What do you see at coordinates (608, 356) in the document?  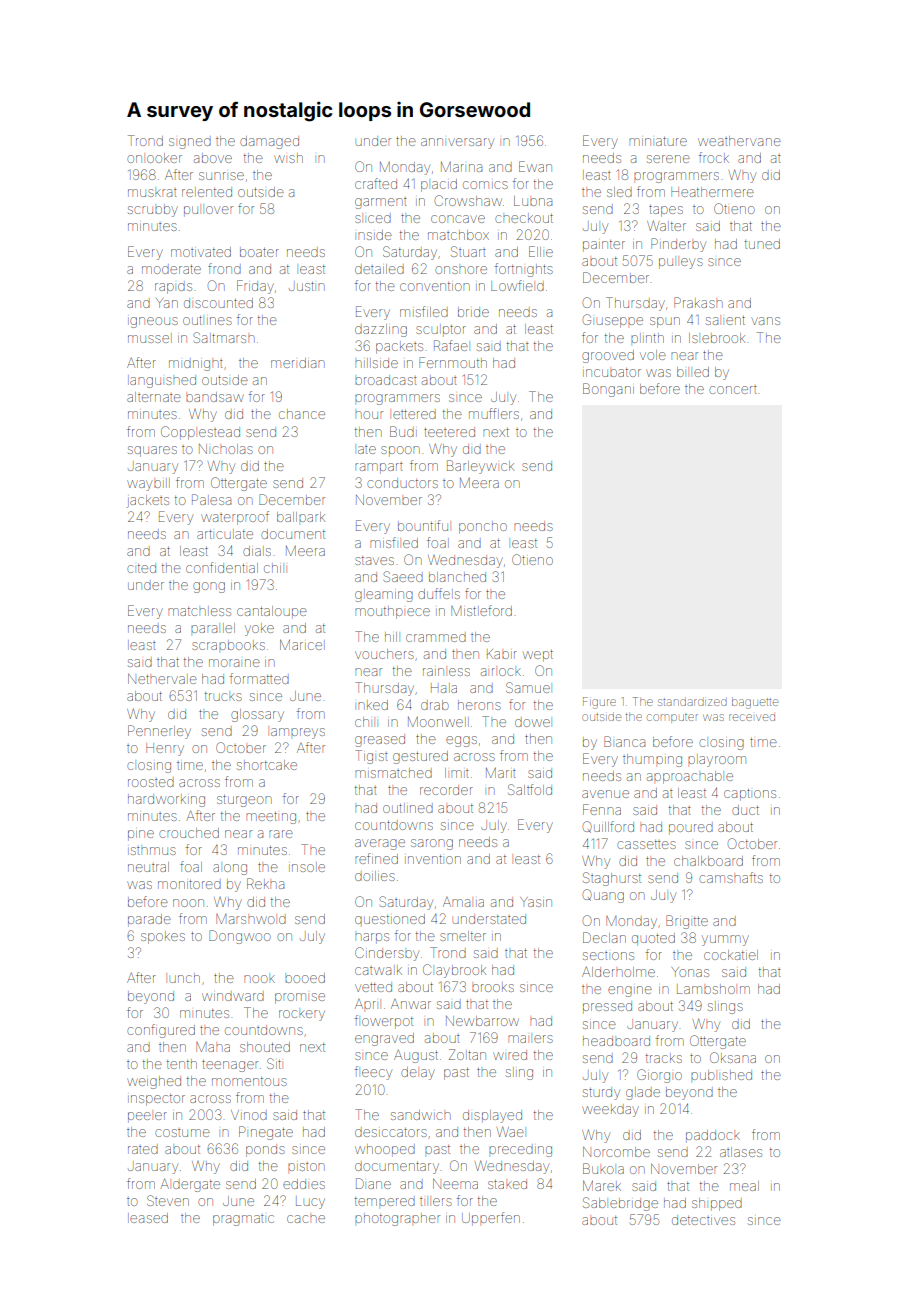 I see `grooved` at bounding box center [608, 356].
